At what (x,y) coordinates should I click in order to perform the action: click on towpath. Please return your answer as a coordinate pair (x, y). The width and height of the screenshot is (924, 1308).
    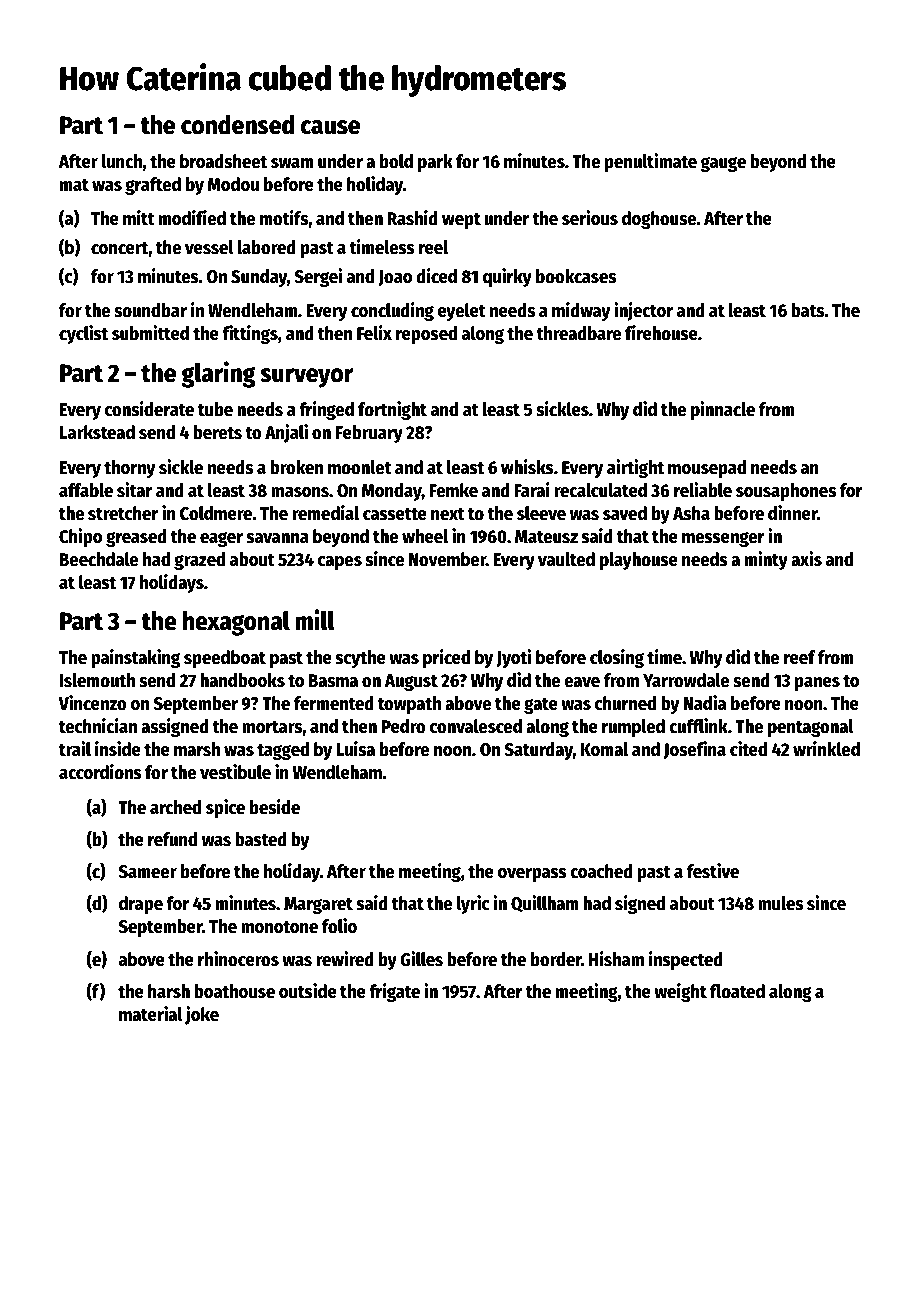
    Looking at the image, I should click on (409, 705).
